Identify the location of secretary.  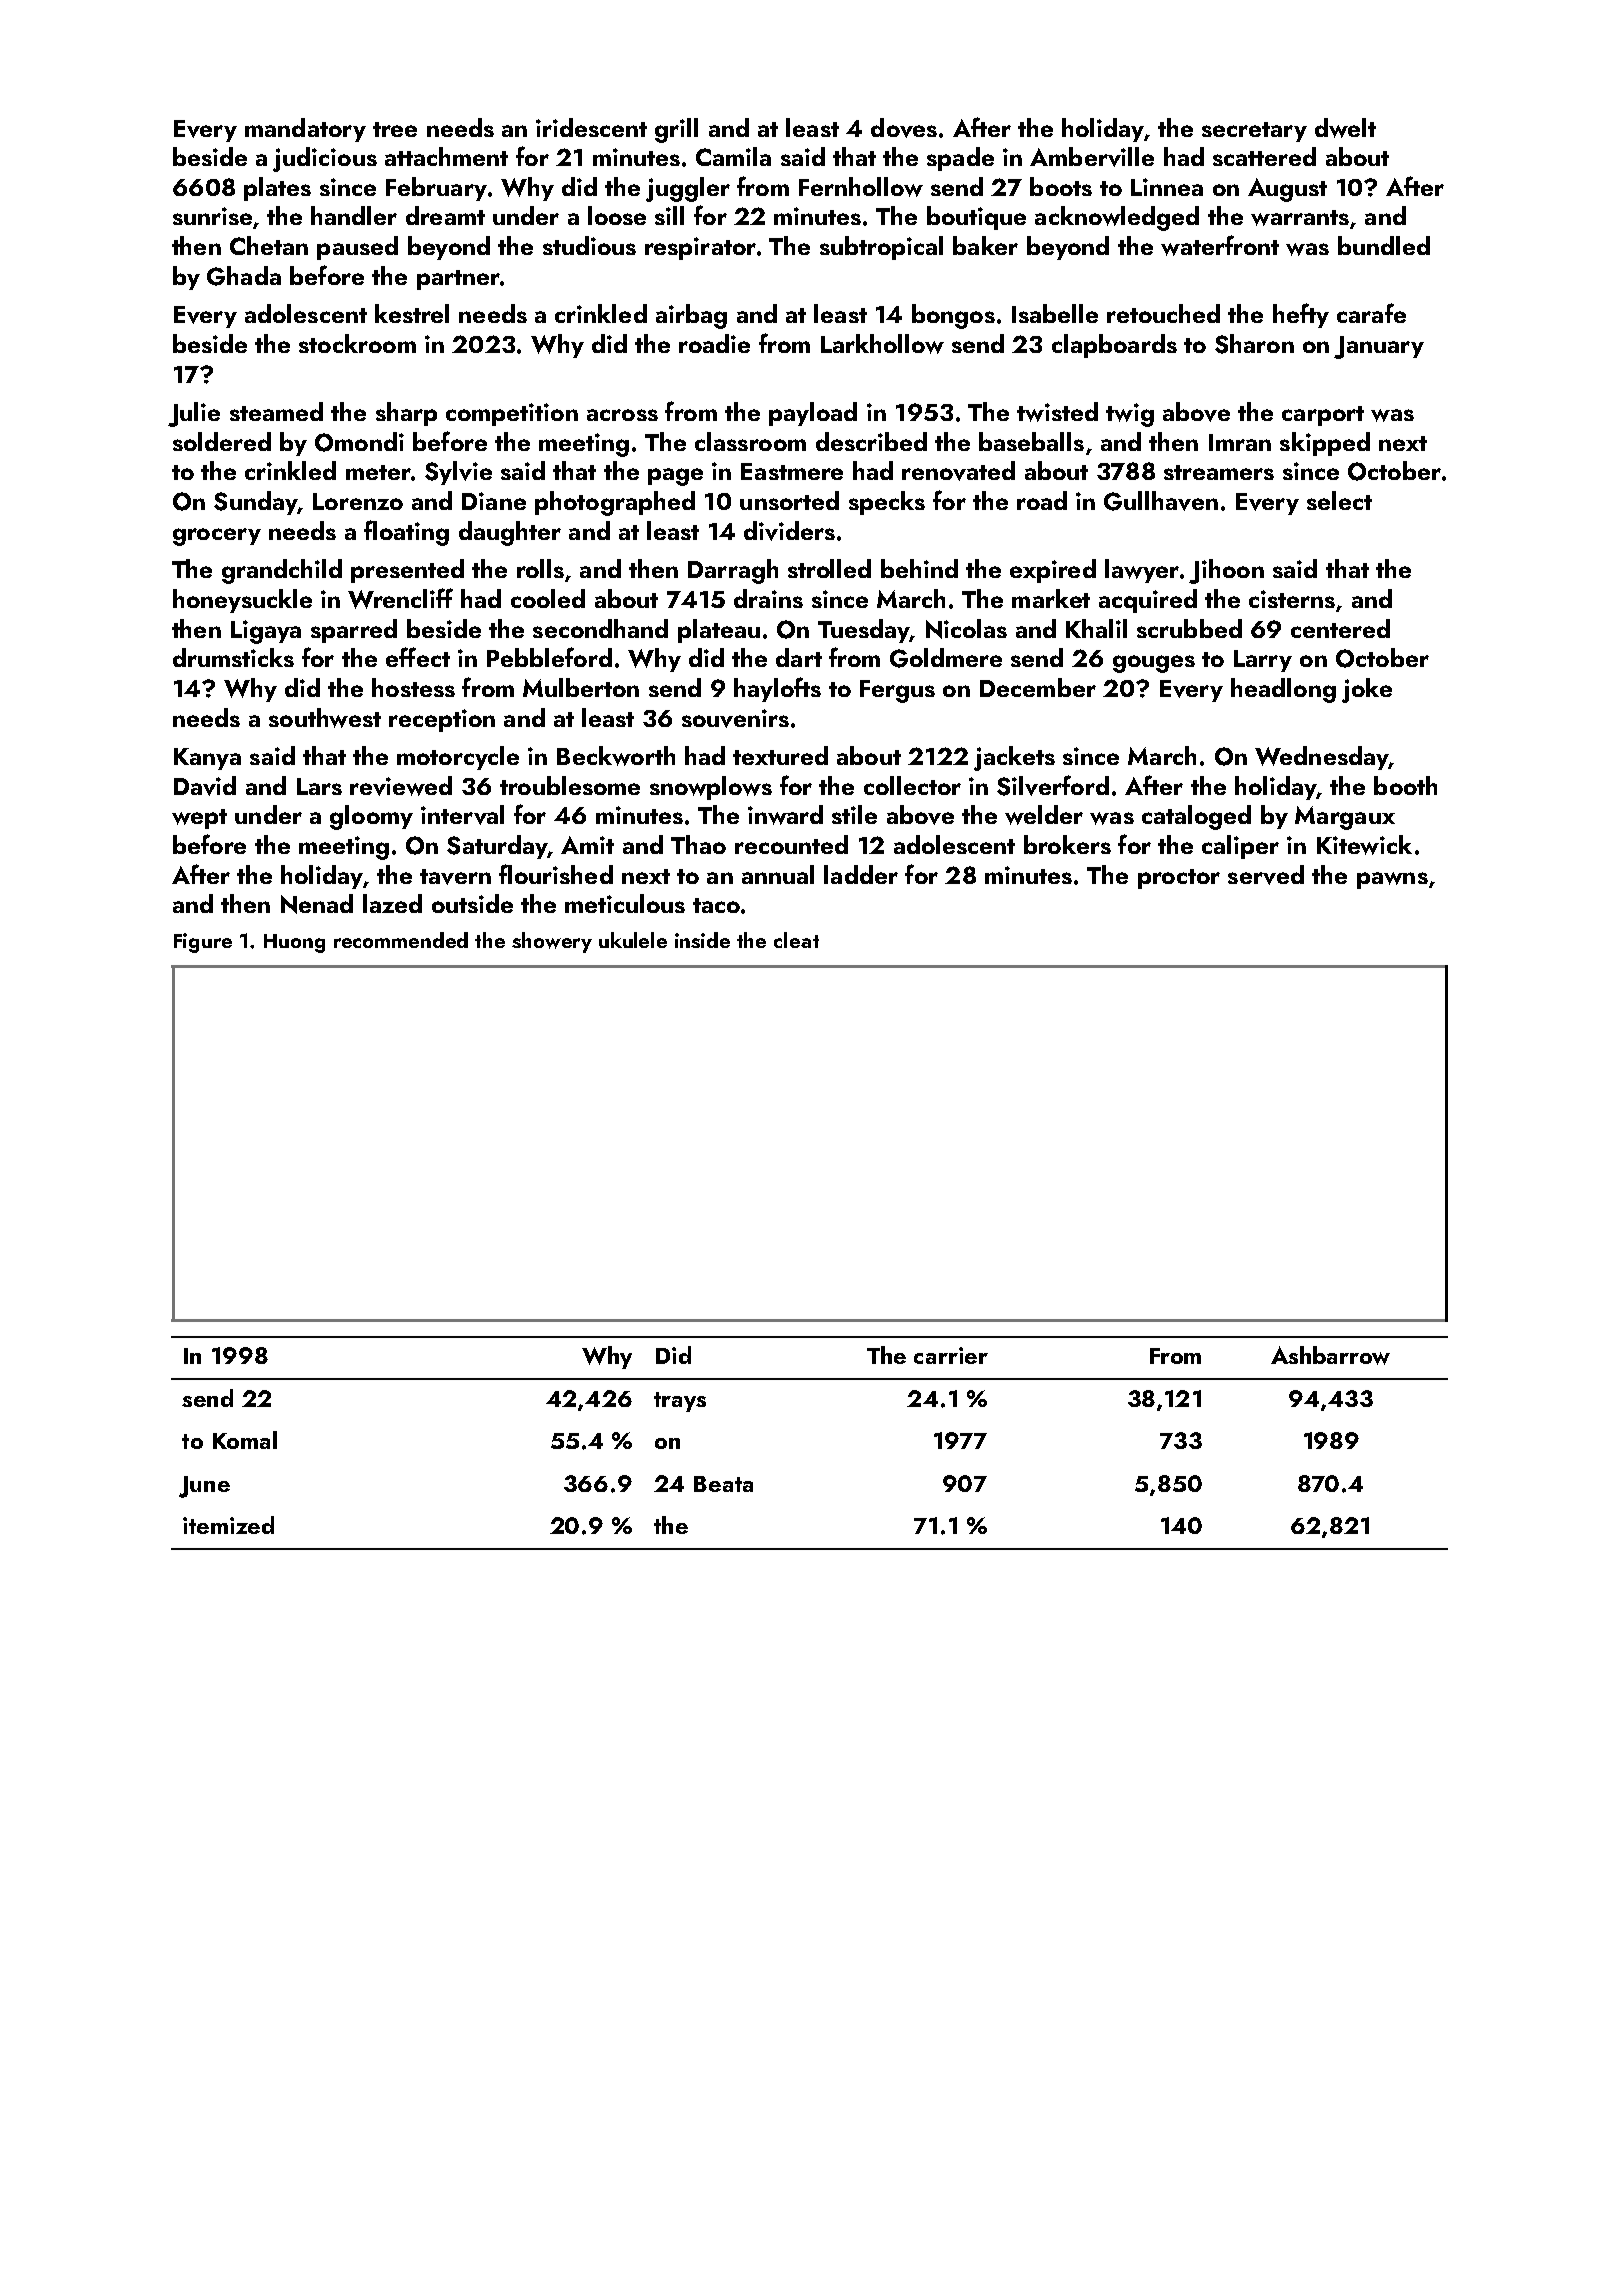
(1254, 132).
